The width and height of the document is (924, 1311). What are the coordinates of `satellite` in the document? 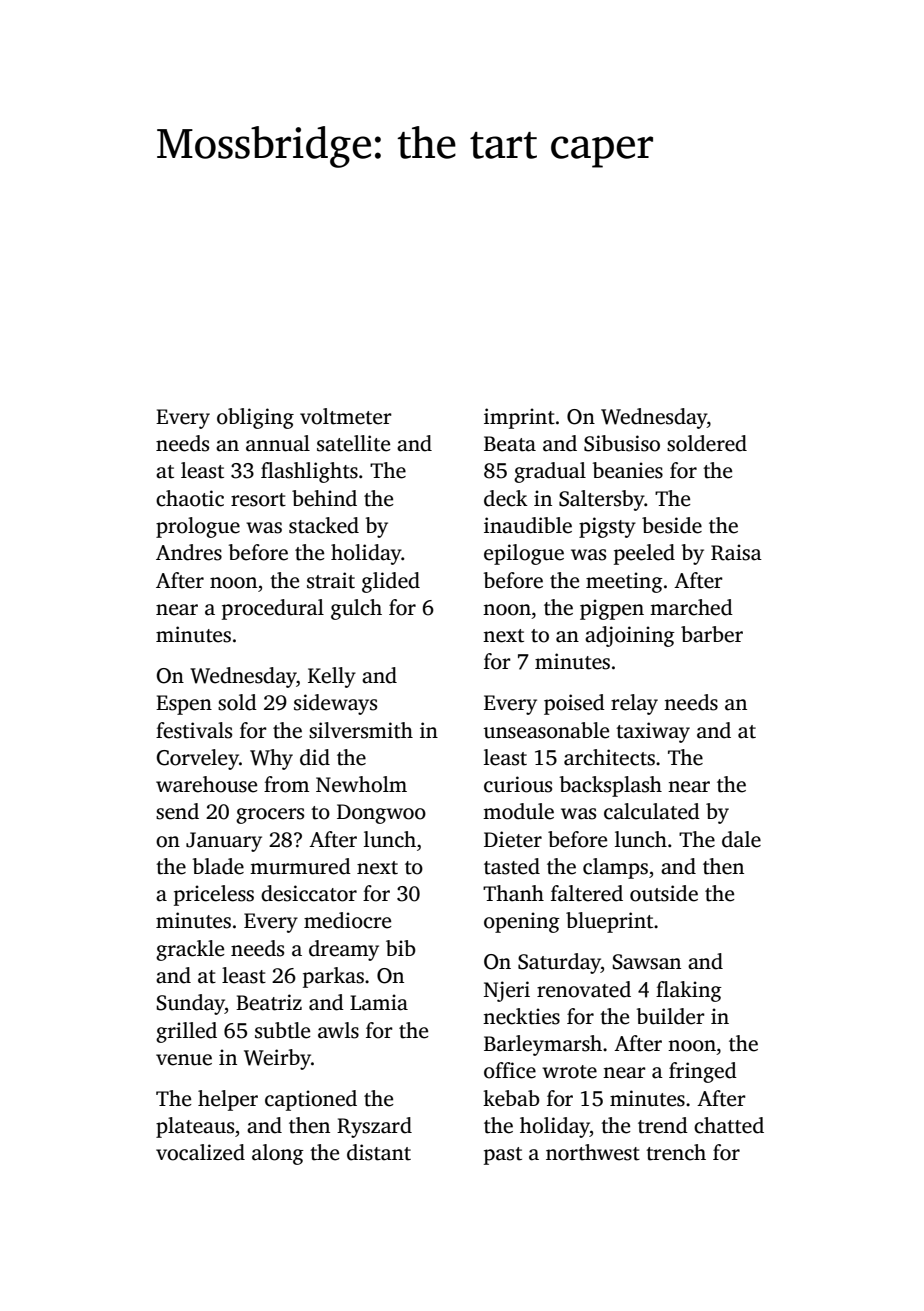 It's located at (353, 443).
